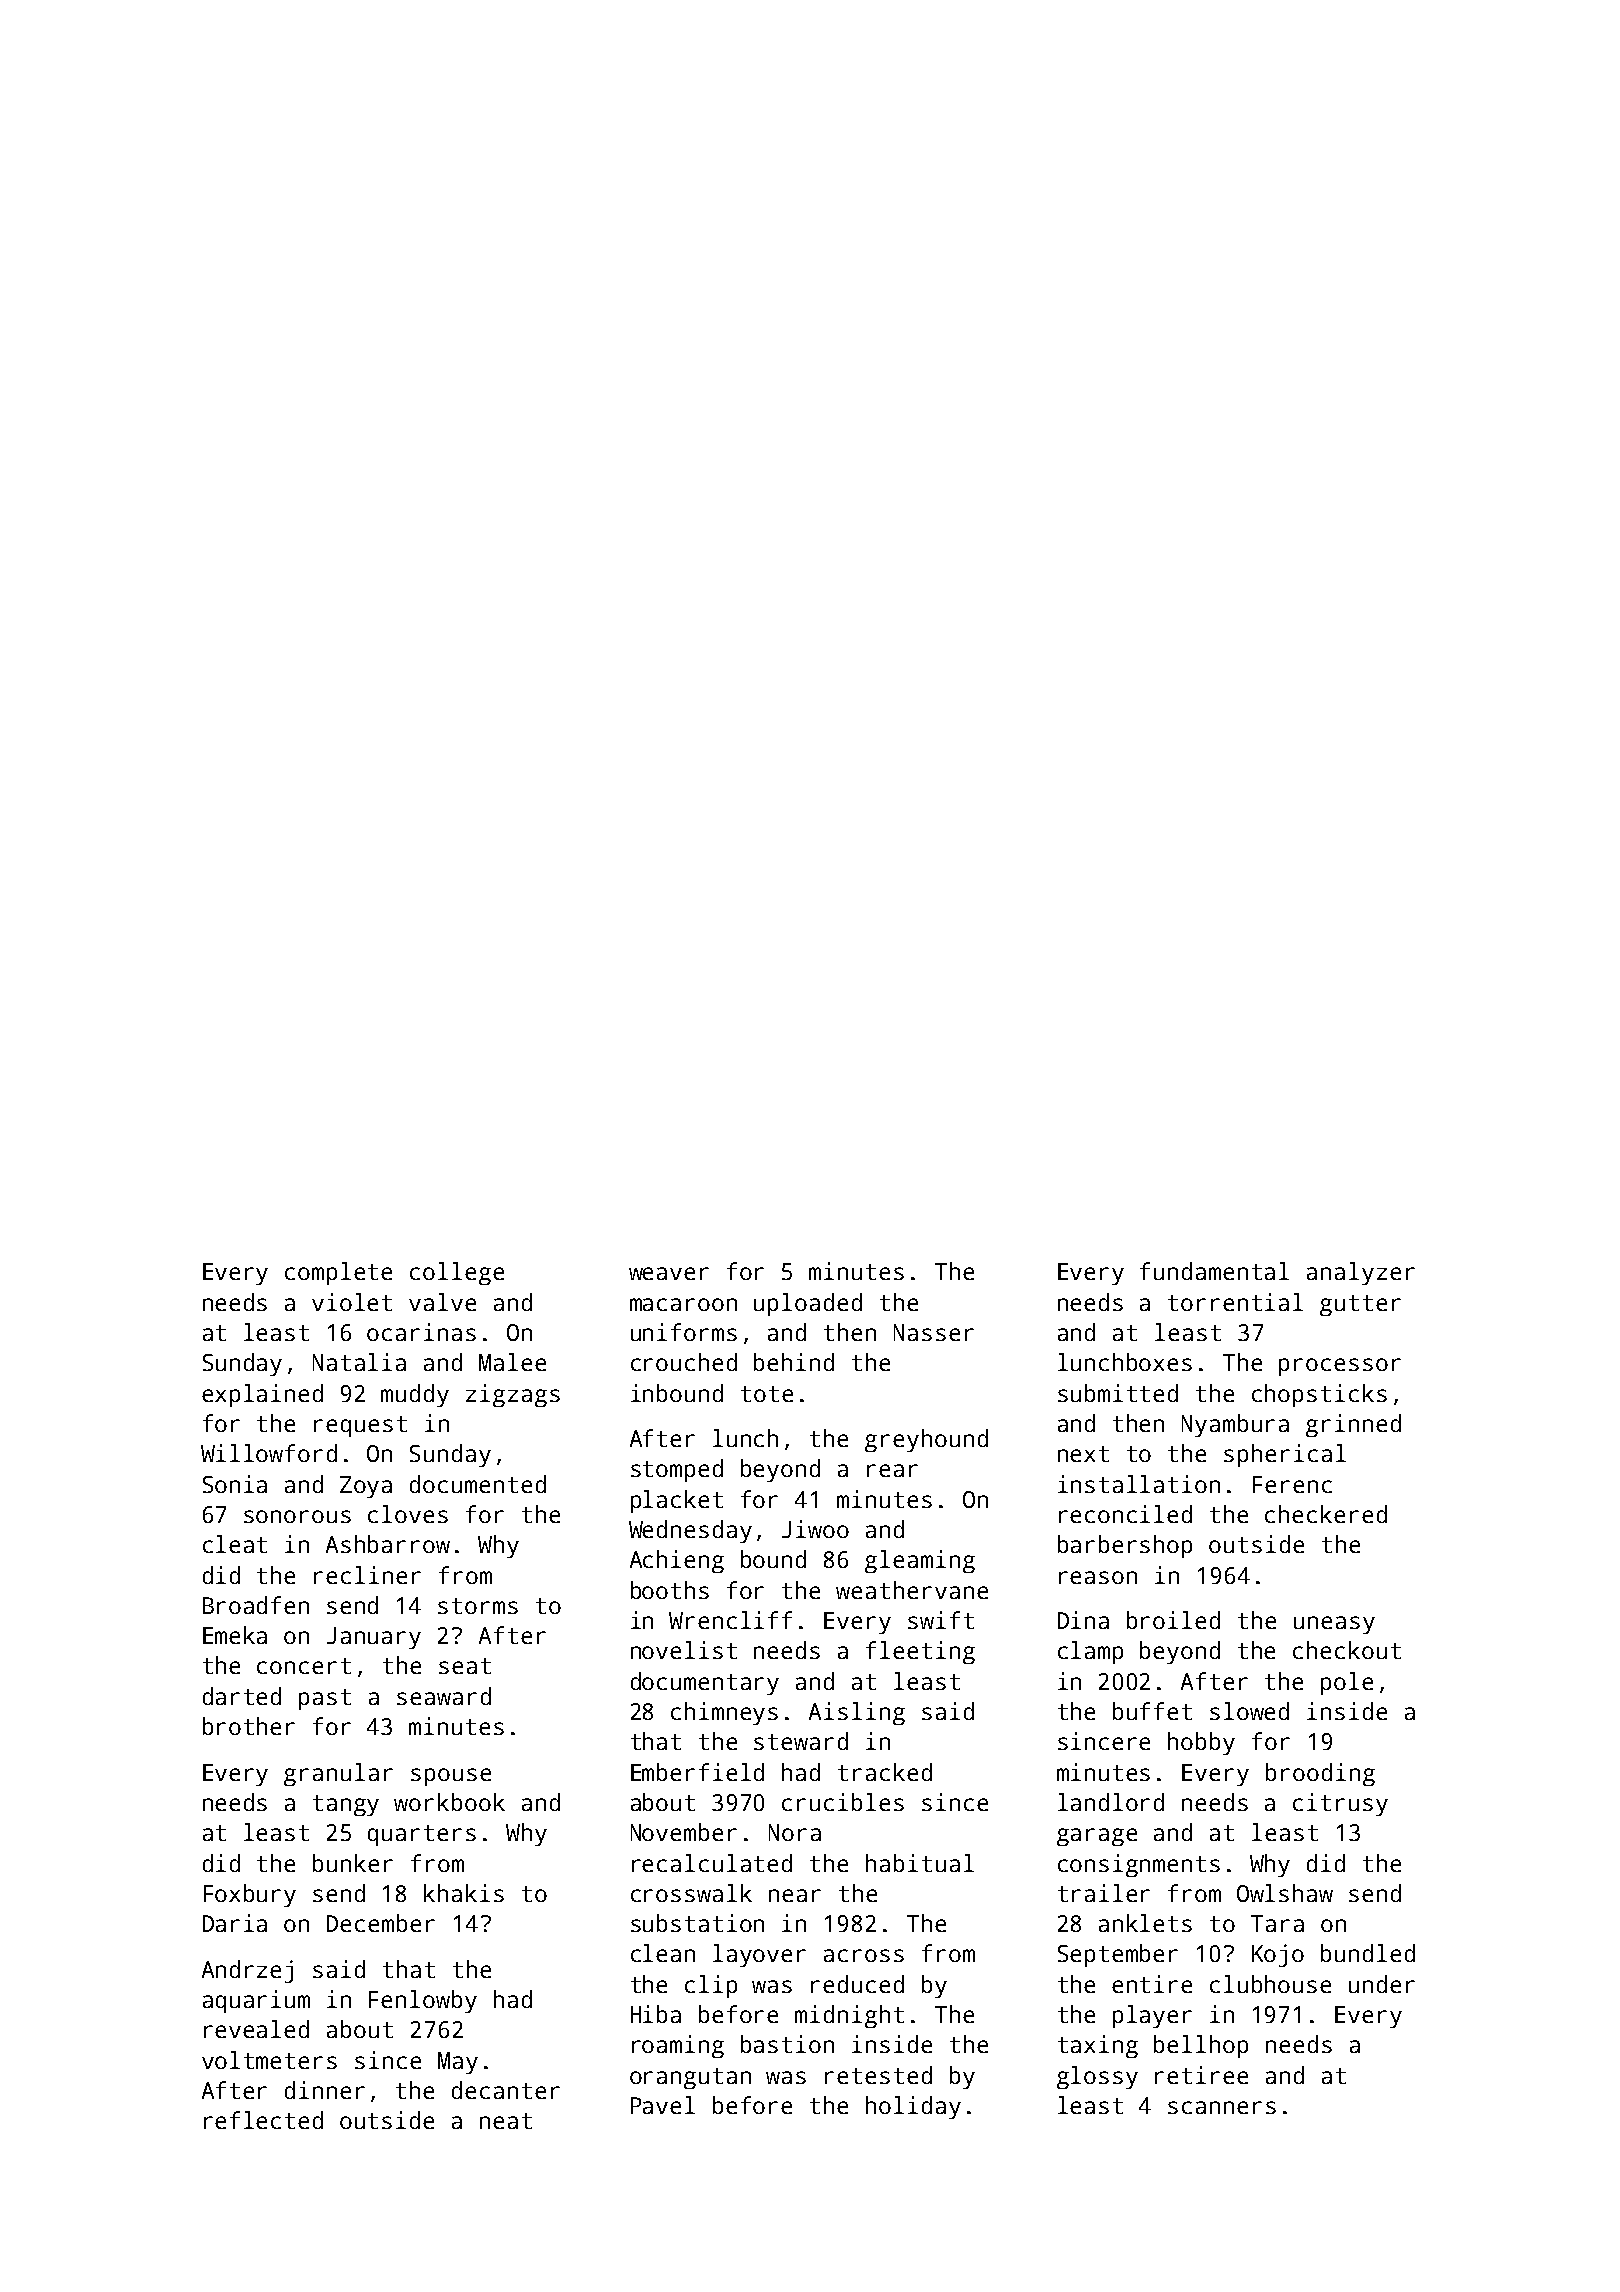  Describe the element at coordinates (1285, 1455) in the page. I see `spherical` at that location.
